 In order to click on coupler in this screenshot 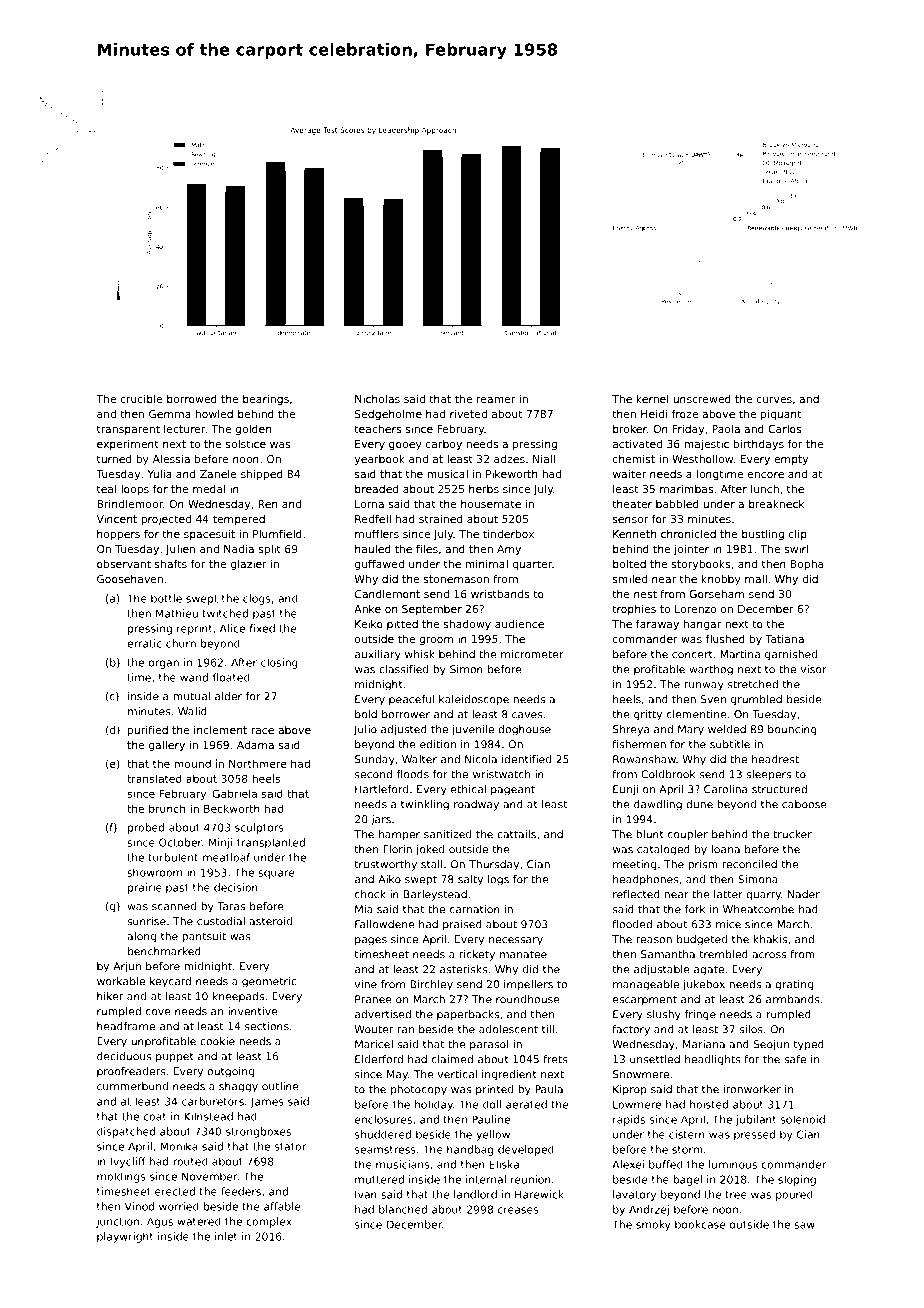, I will do `click(688, 835)`.
